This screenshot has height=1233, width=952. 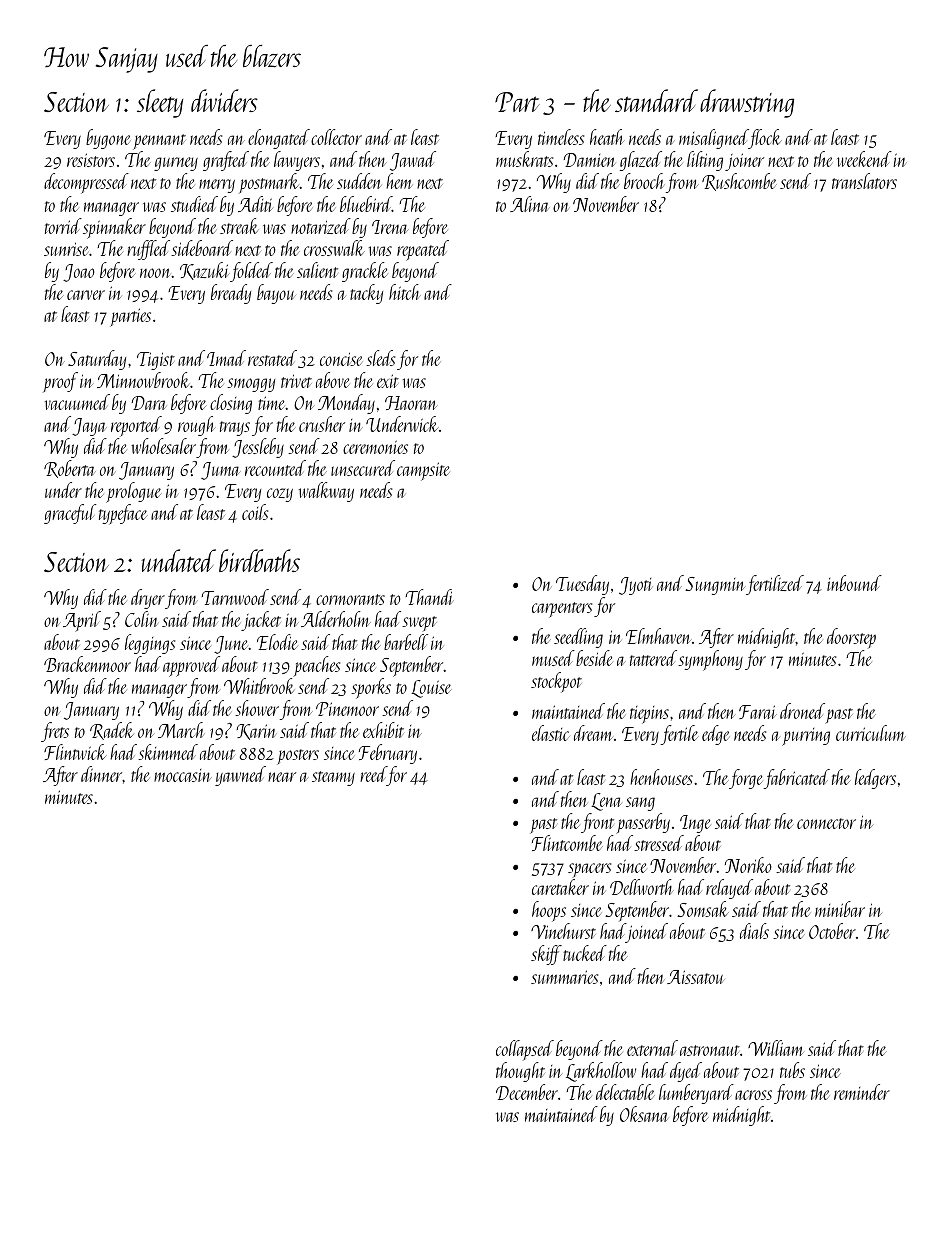 I want to click on dividers, so click(x=224, y=100).
